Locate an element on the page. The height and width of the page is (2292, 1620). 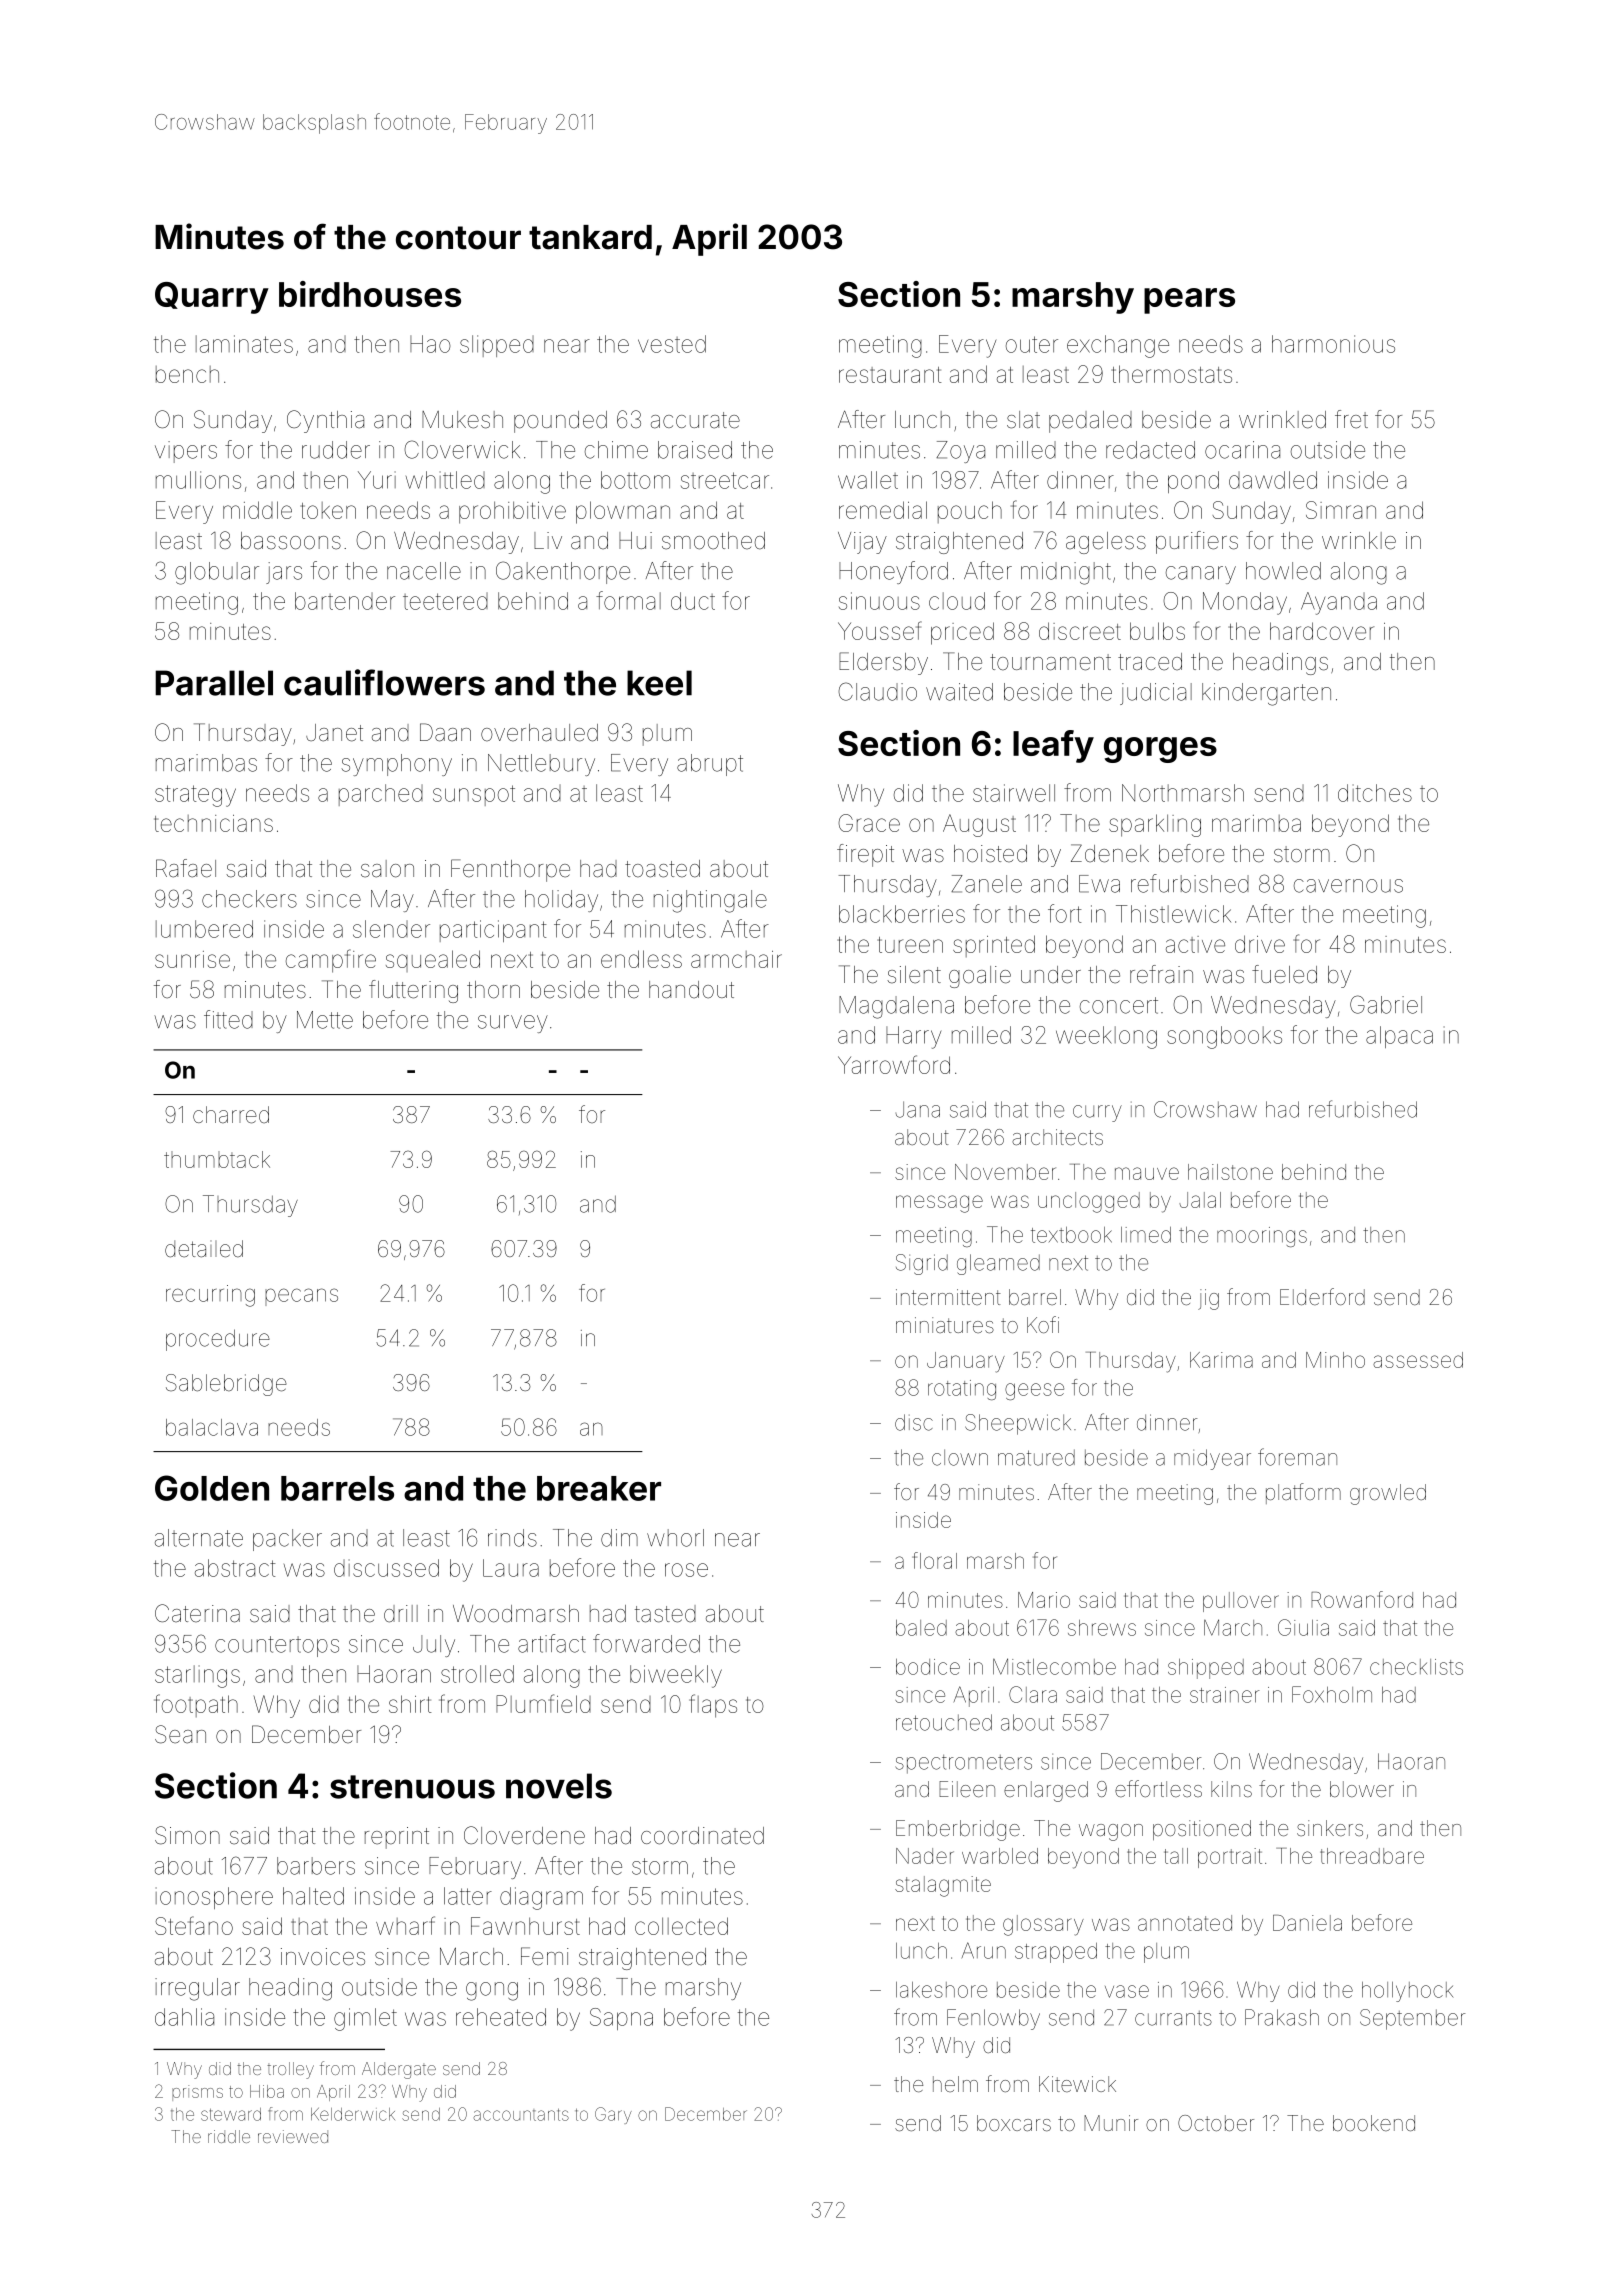
midnight is located at coordinates (1066, 573).
